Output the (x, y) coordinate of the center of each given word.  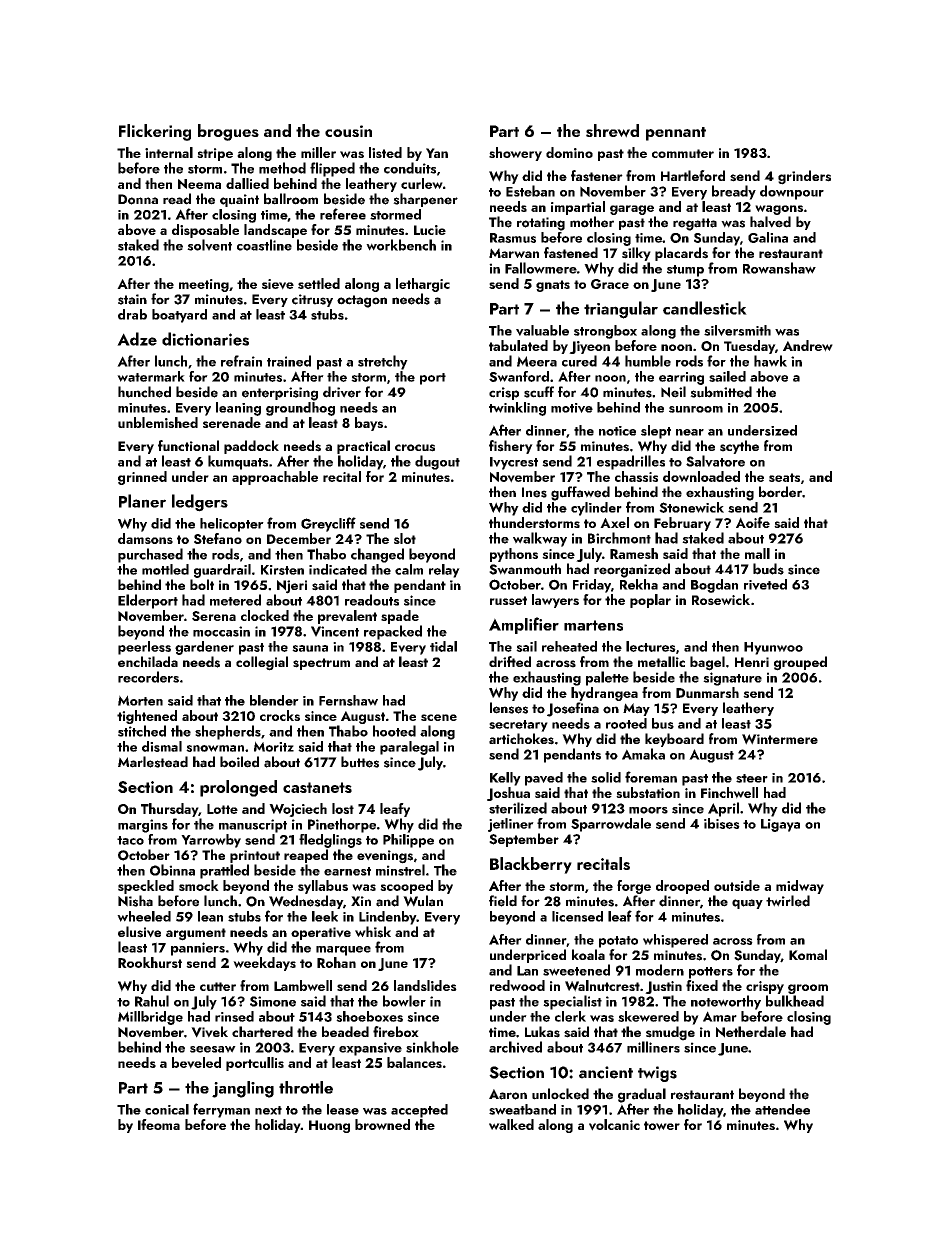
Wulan (423, 901)
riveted (765, 584)
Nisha (135, 901)
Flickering (155, 132)
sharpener (425, 200)
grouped (800, 663)
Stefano (218, 538)
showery (515, 154)
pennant (676, 134)
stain (132, 299)
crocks (280, 715)
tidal (443, 646)
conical (167, 1109)
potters (711, 973)
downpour (792, 192)
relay (444, 571)
